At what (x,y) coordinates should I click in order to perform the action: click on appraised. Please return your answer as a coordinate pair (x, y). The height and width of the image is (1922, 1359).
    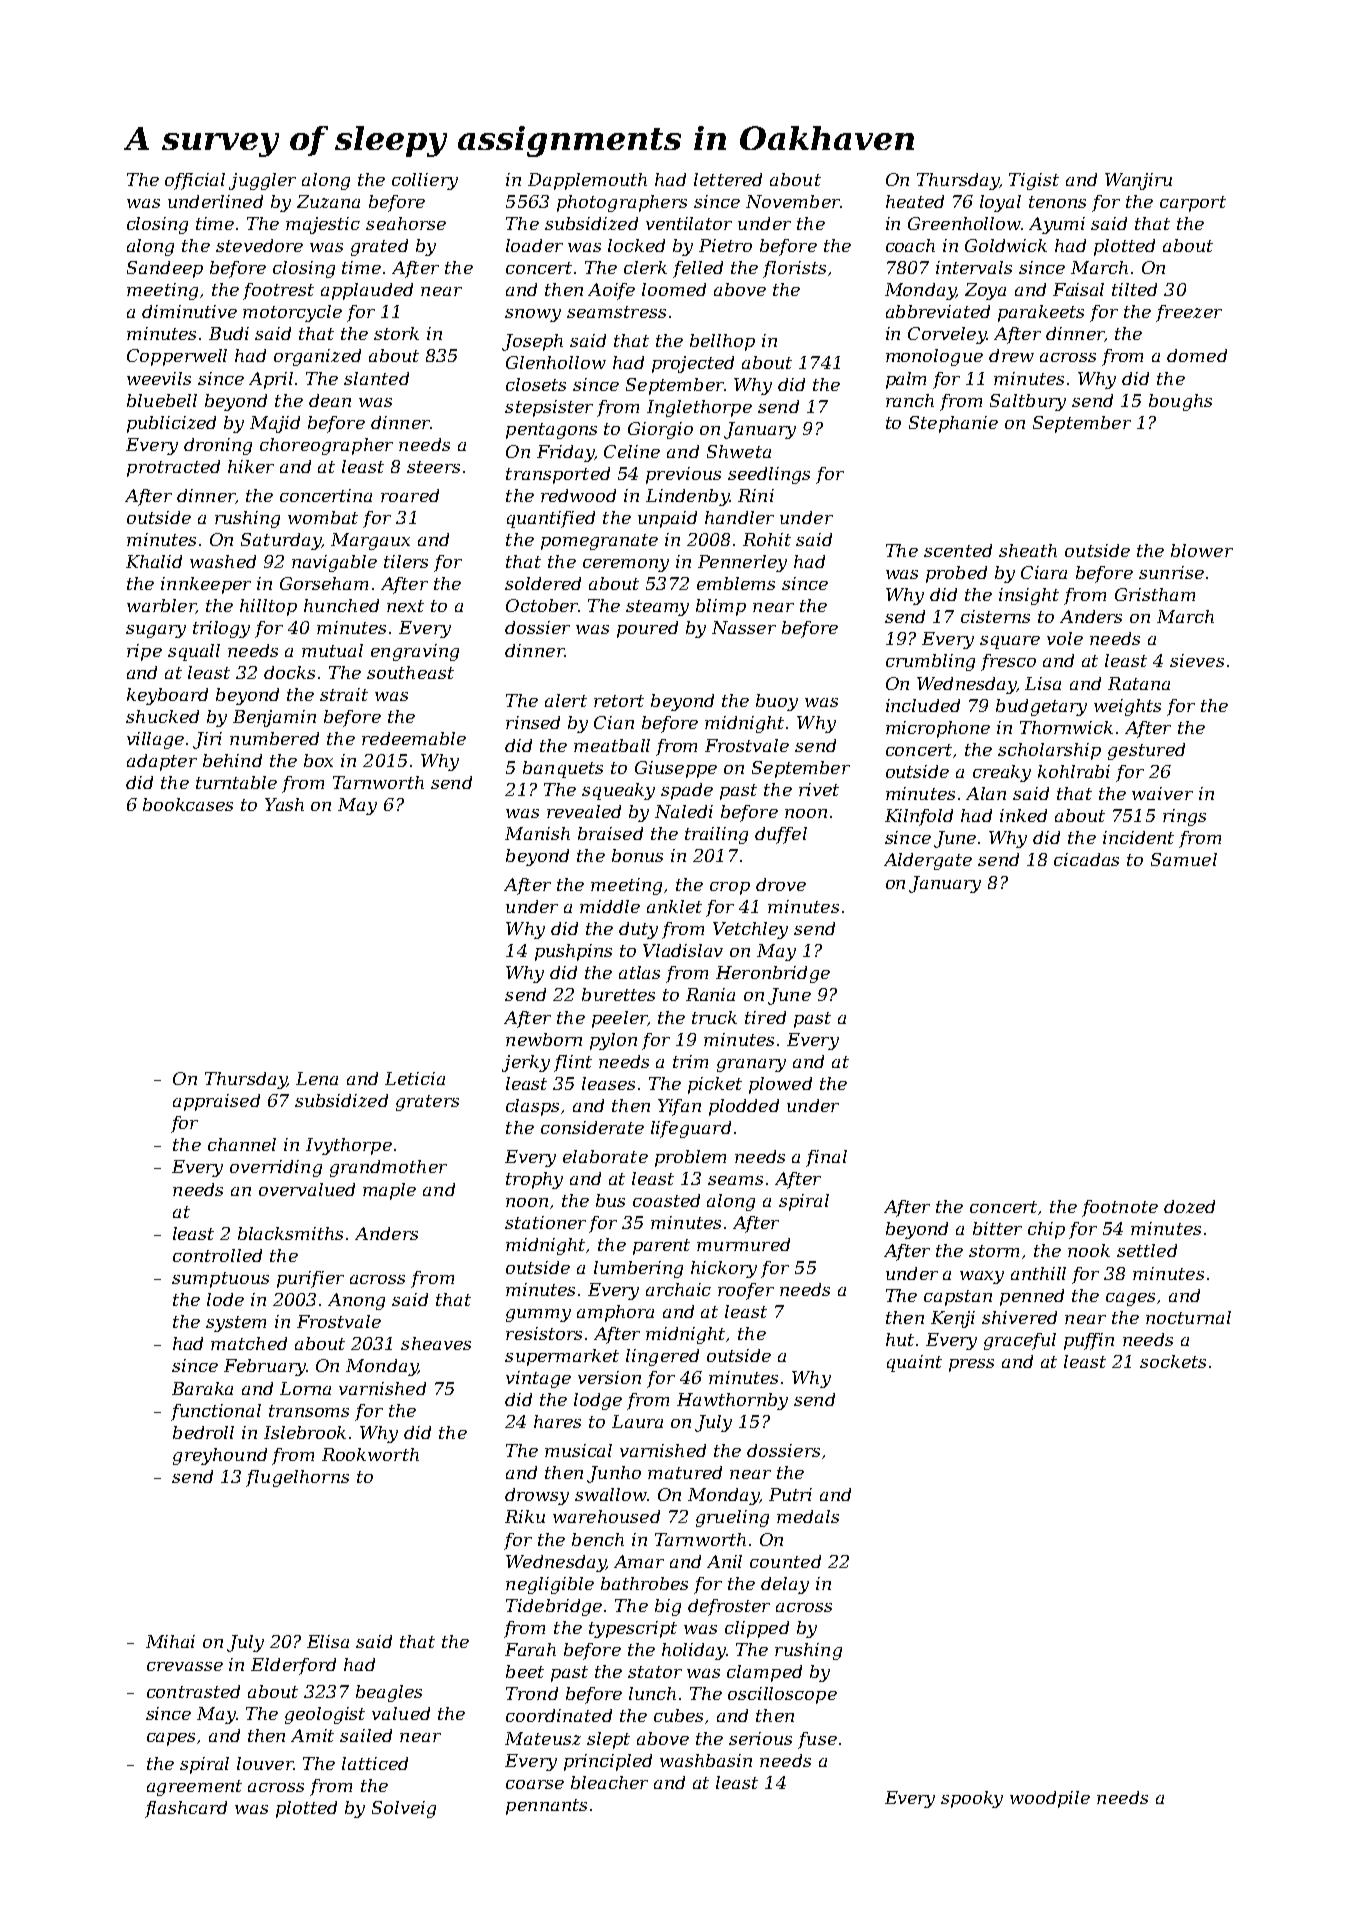
    Looking at the image, I should click on (216, 1102).
